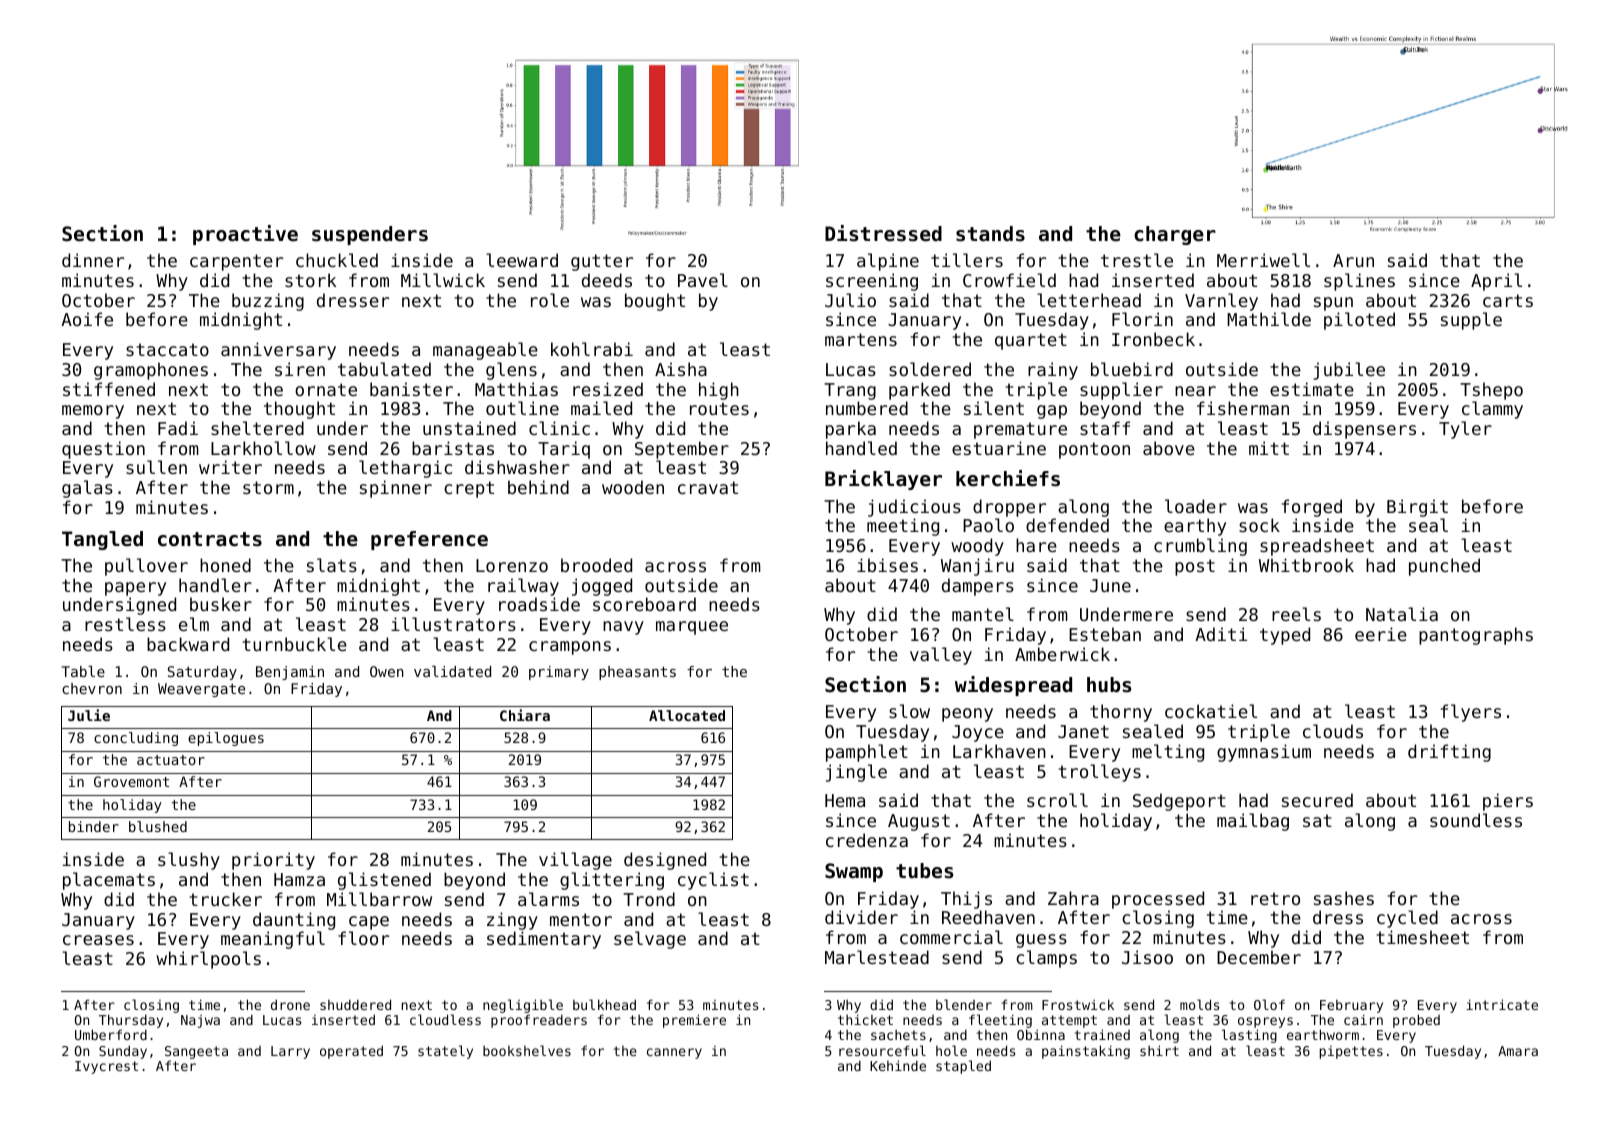 The height and width of the screenshot is (1134, 1603). Describe the element at coordinates (845, 800) in the screenshot. I see `Hema` at that location.
